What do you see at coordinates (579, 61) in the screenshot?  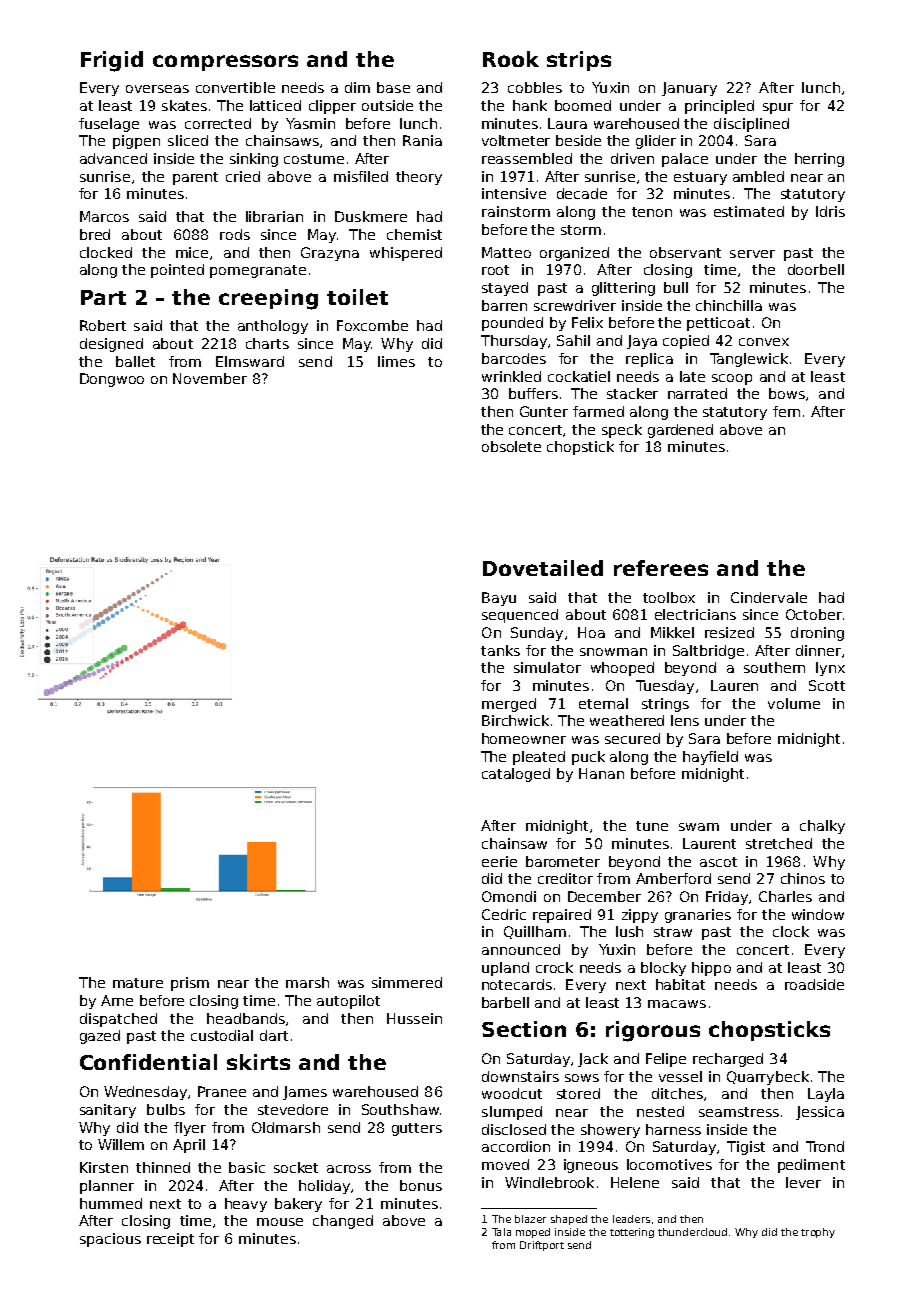 I see `strips` at bounding box center [579, 61].
